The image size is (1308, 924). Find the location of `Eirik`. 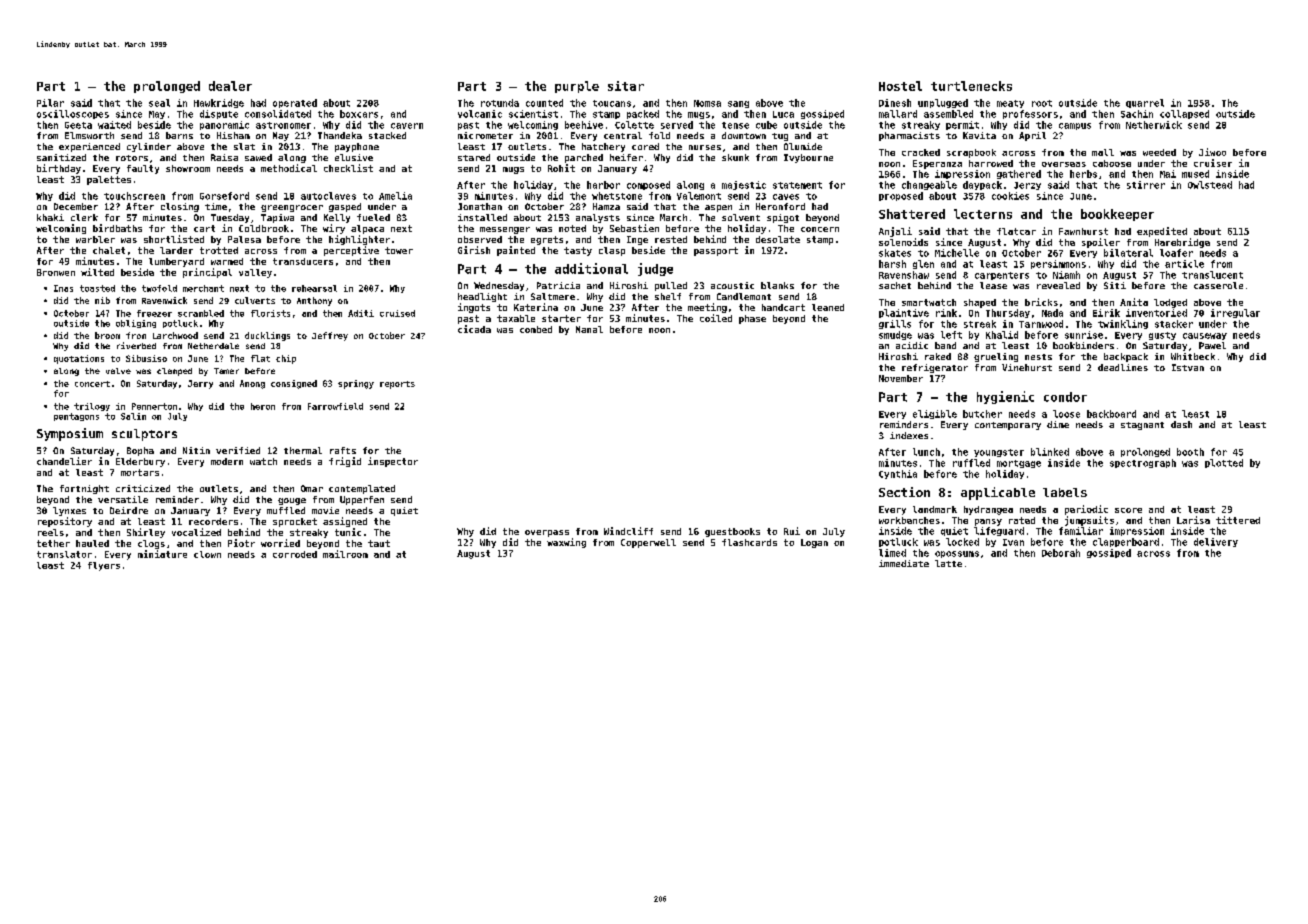

Eirik is located at coordinates (1106, 313).
